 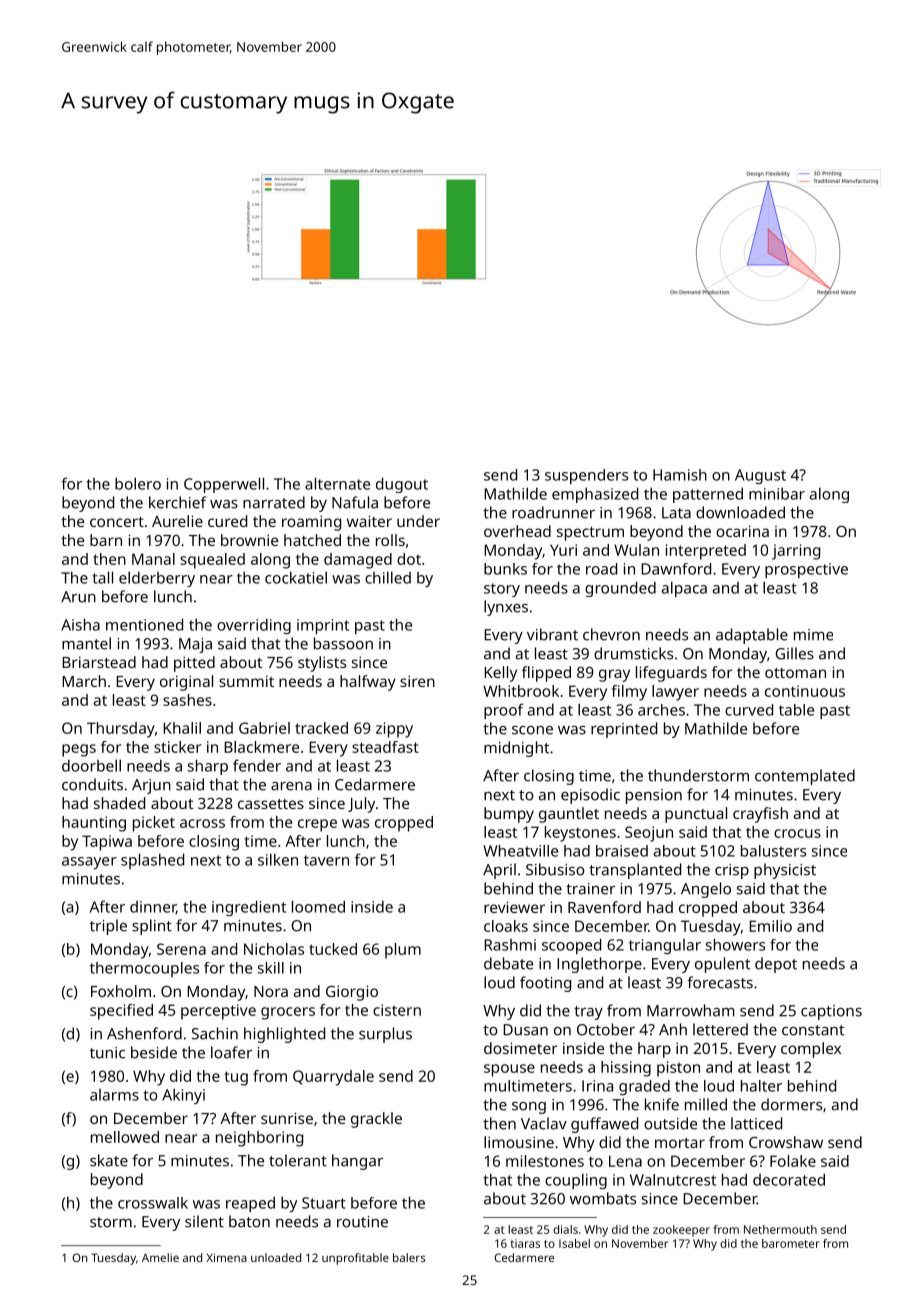 I want to click on sashes, so click(x=187, y=700).
